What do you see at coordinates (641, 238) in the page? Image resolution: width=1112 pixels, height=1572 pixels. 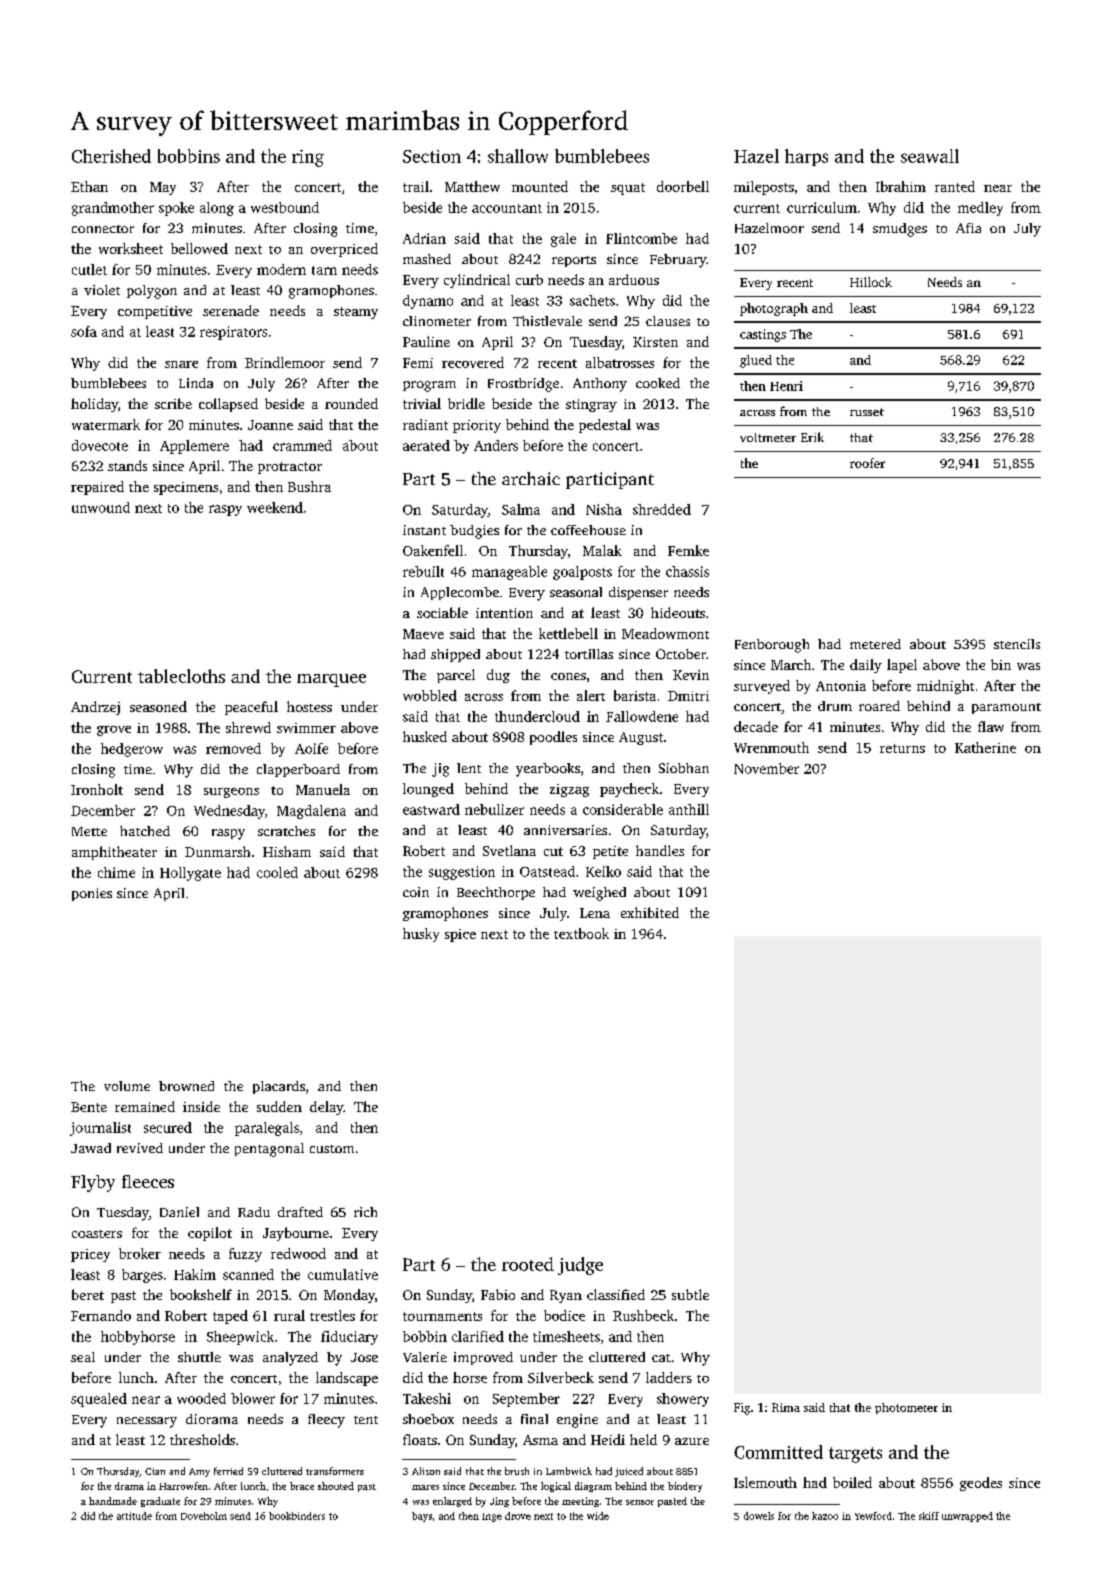 I see `Flintcombe` at bounding box center [641, 238].
